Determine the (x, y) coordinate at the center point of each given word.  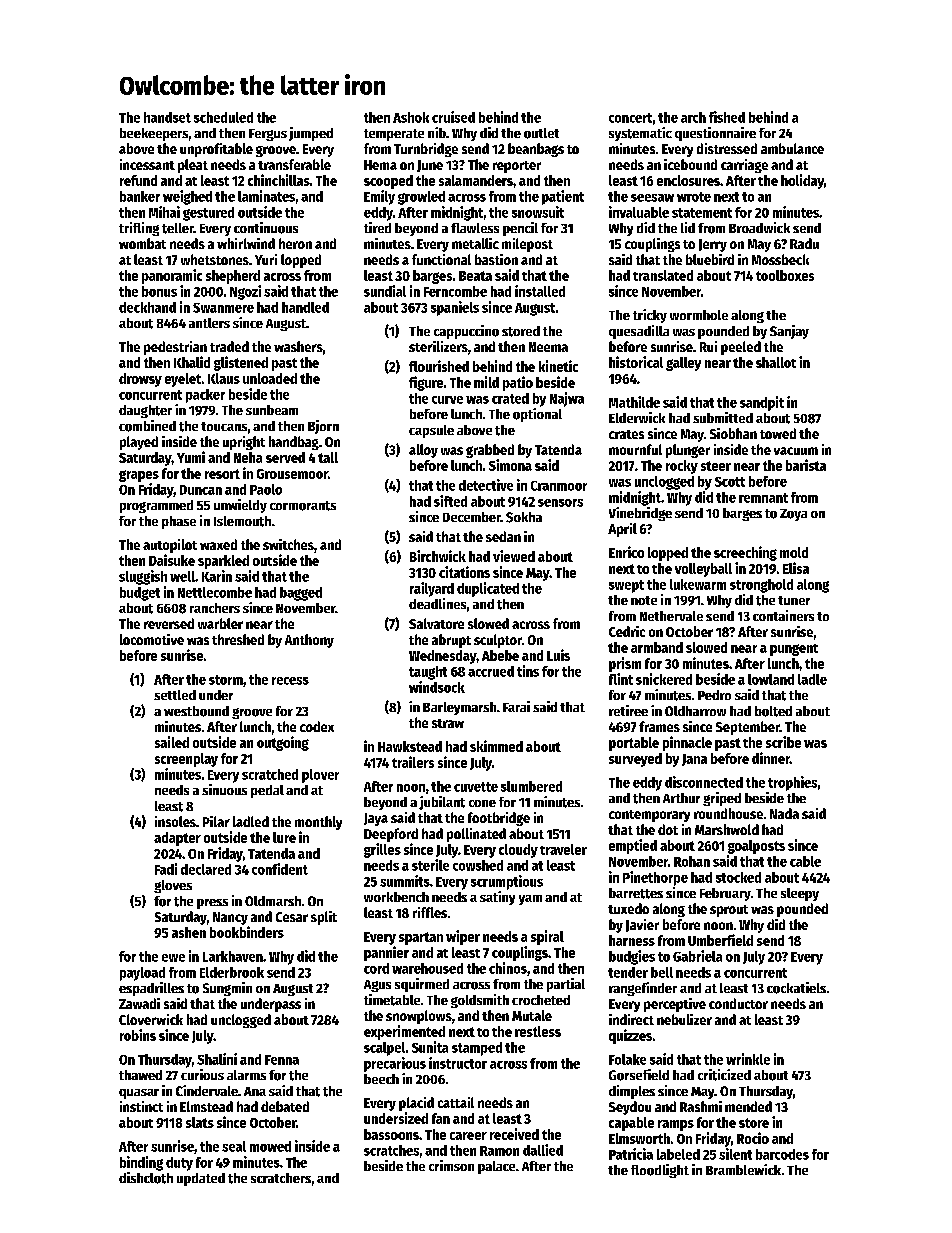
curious (202, 1074)
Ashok (411, 117)
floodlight (660, 1171)
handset (167, 117)
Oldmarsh (273, 901)
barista (806, 465)
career (468, 1136)
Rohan (692, 861)
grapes (139, 476)
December (472, 517)
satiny (497, 898)
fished (727, 117)
